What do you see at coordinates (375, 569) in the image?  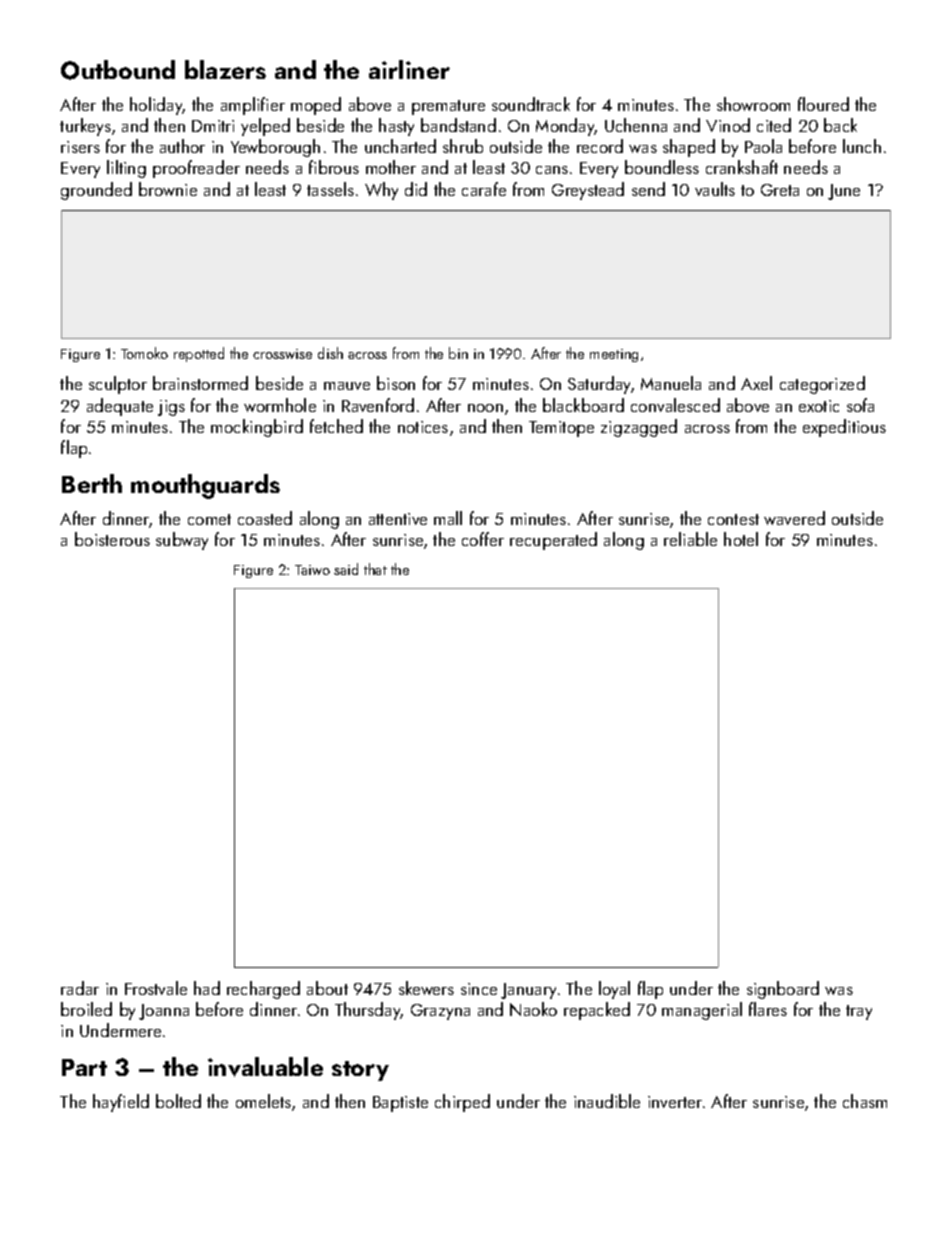 I see `that` at bounding box center [375, 569].
